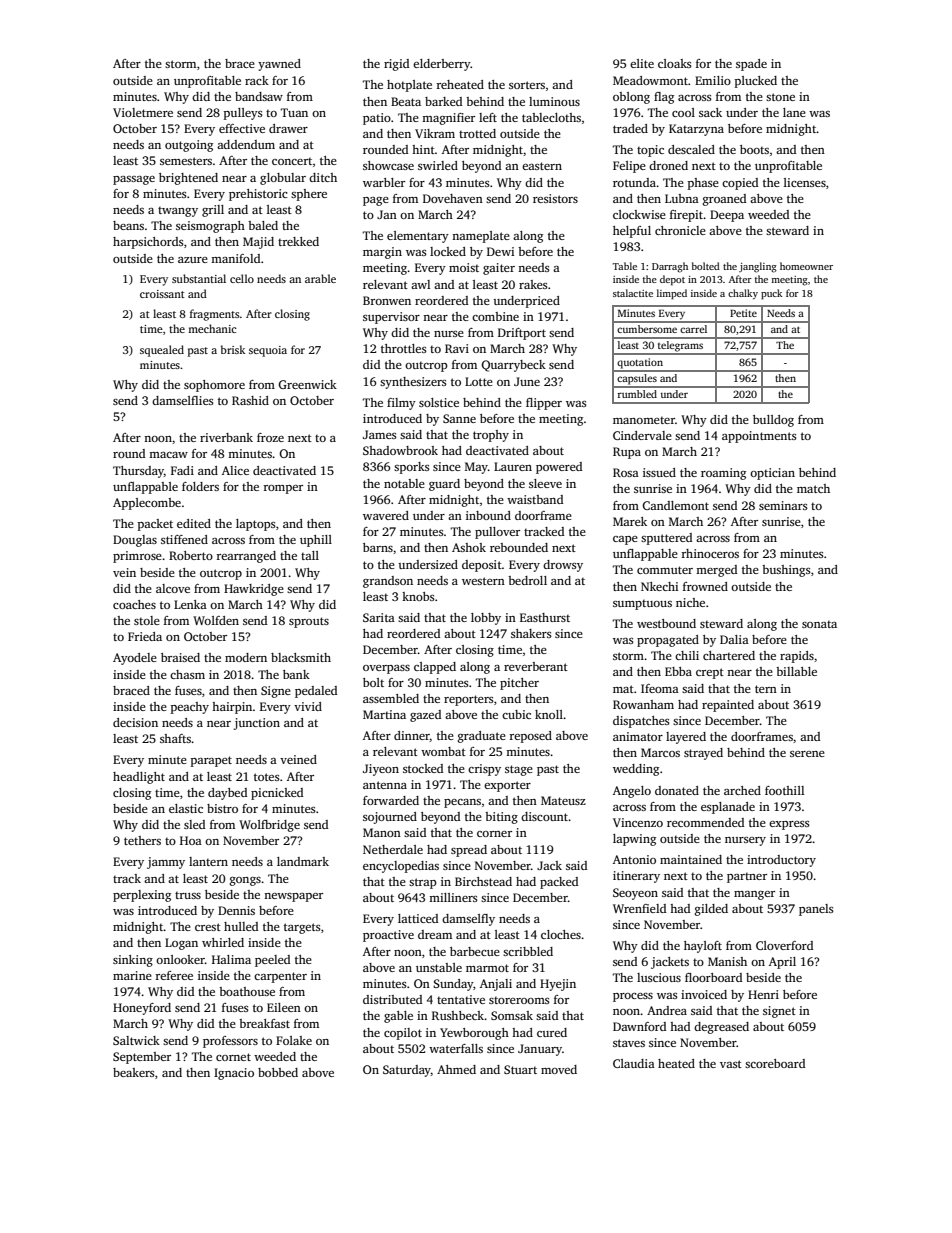 The image size is (952, 1233). What do you see at coordinates (639, 908) in the screenshot?
I see `Wrenfield` at bounding box center [639, 908].
